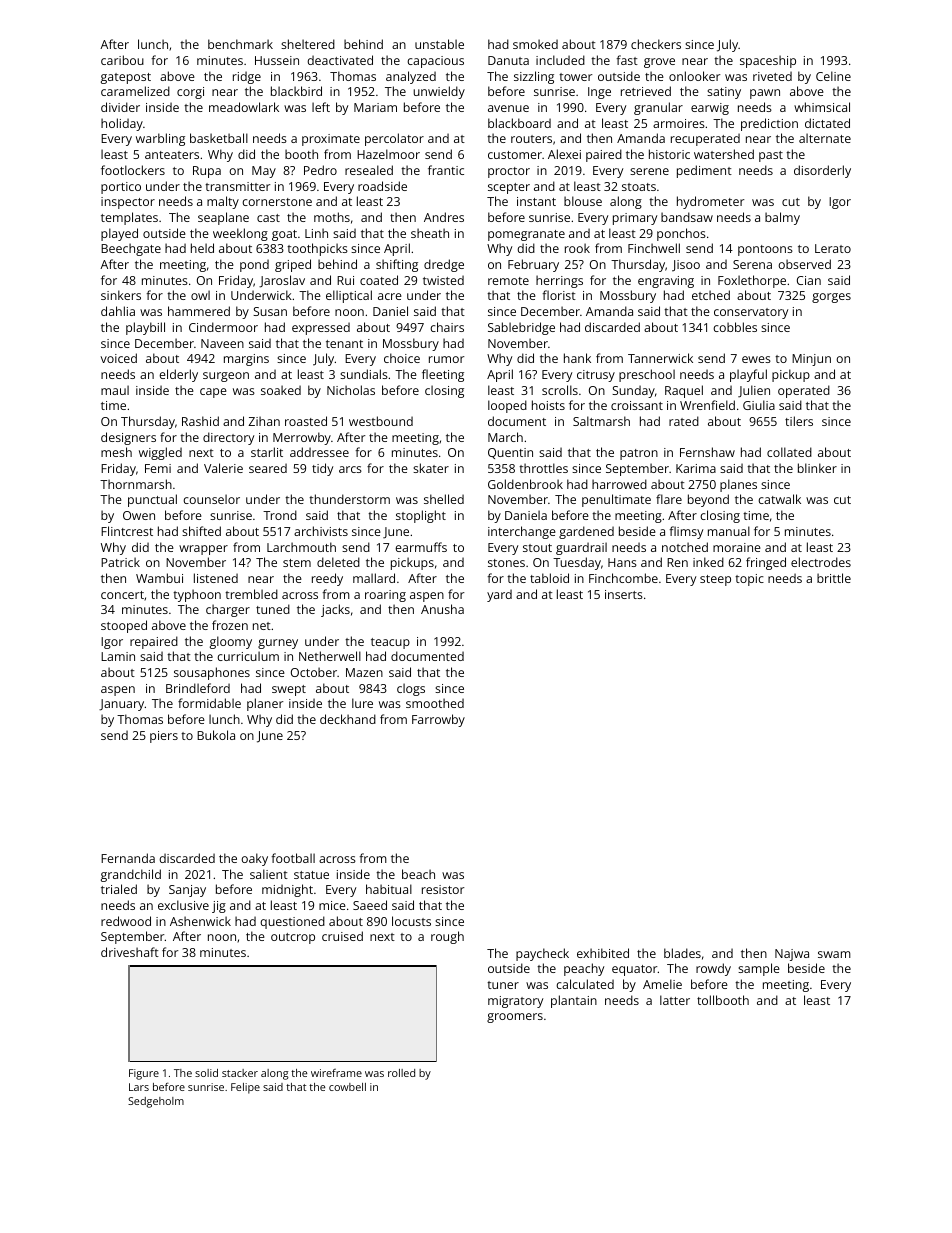 This document has width=952, height=1233. Describe the element at coordinates (128, 858) in the document. I see `Fernanda` at that location.
